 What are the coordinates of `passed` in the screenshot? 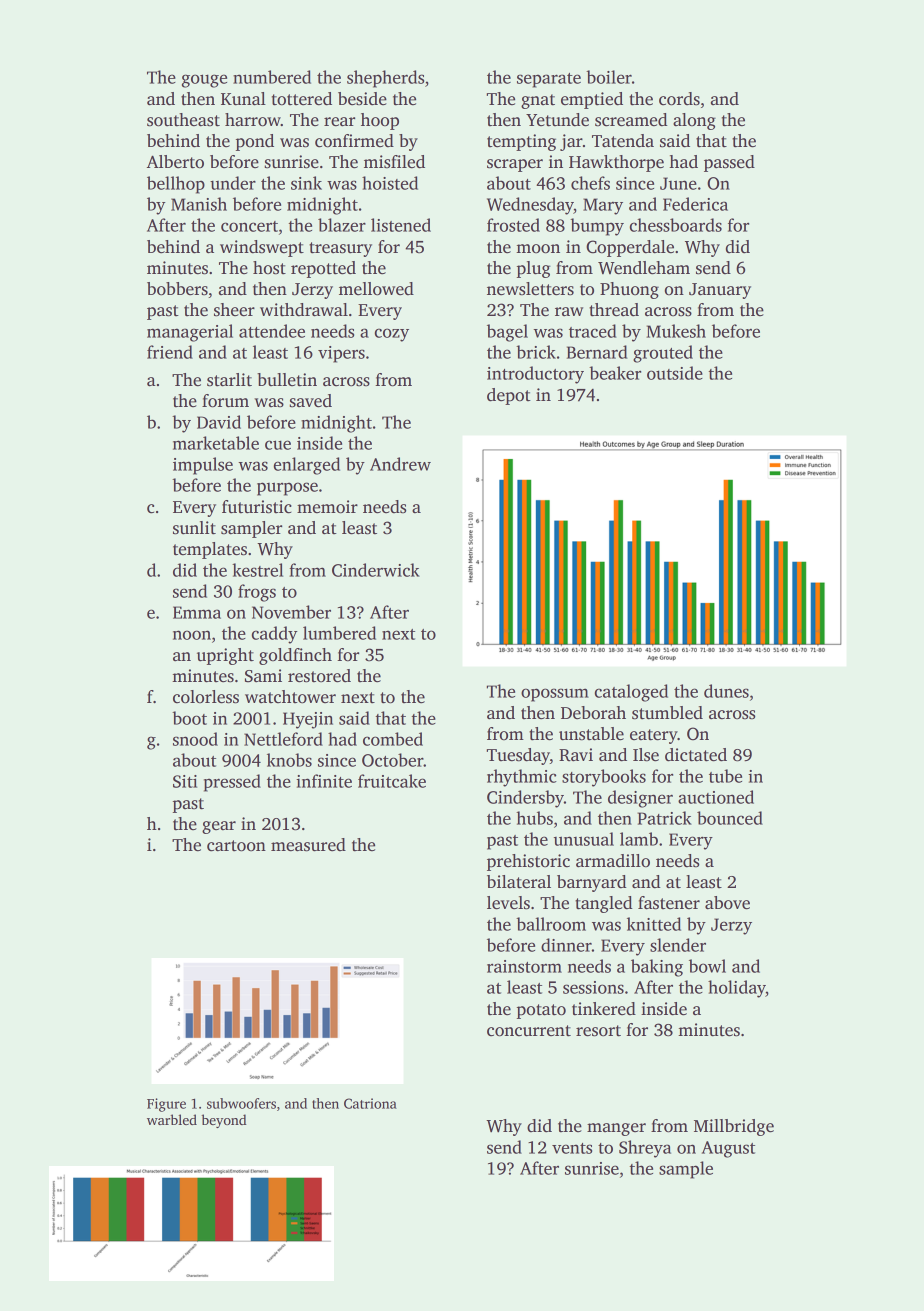 It's located at (729, 163).
